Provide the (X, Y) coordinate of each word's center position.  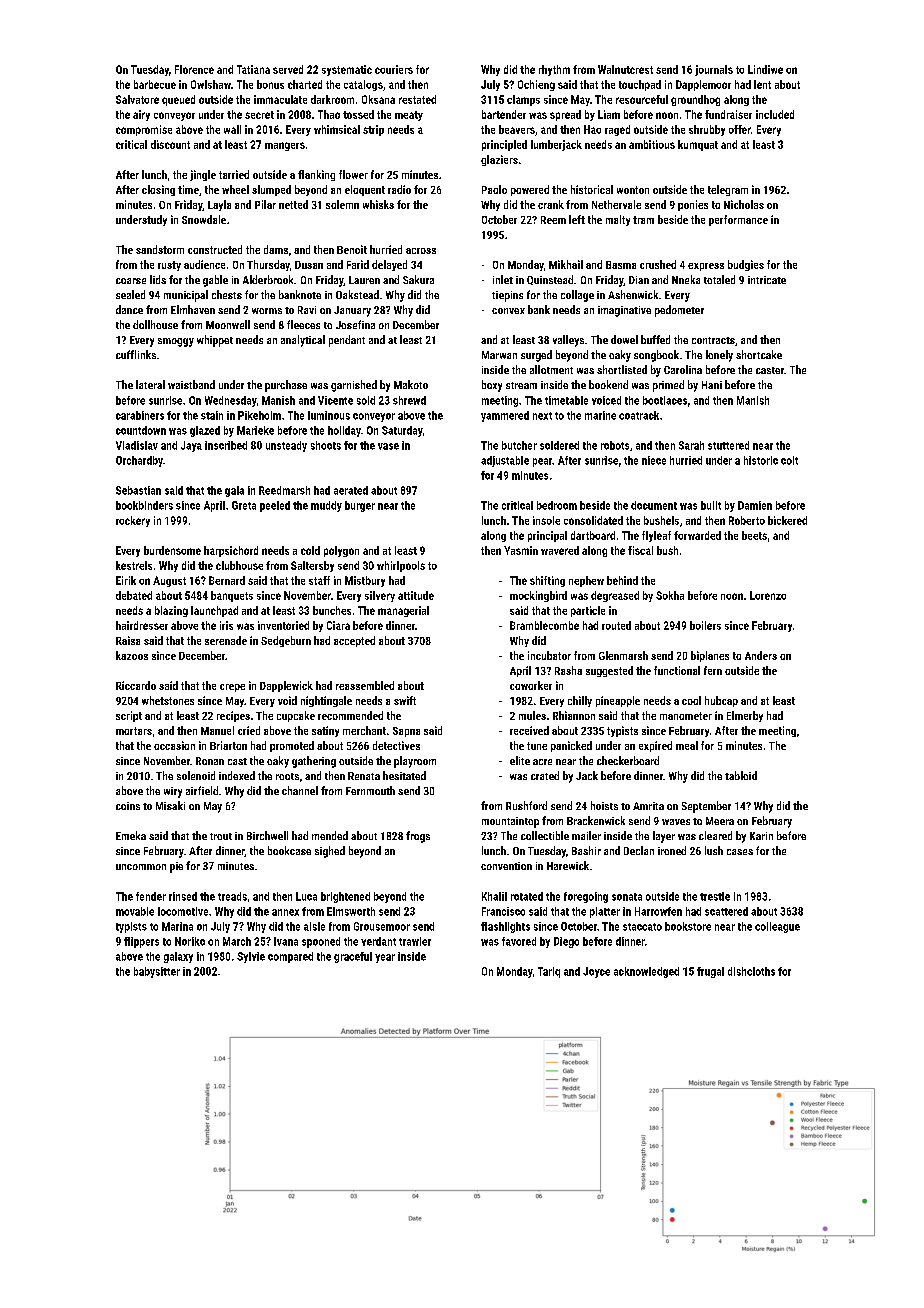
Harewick (568, 865)
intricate (767, 280)
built (711, 505)
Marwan (499, 355)
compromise (144, 130)
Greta (244, 505)
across (421, 251)
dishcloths (751, 971)
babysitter (157, 972)
